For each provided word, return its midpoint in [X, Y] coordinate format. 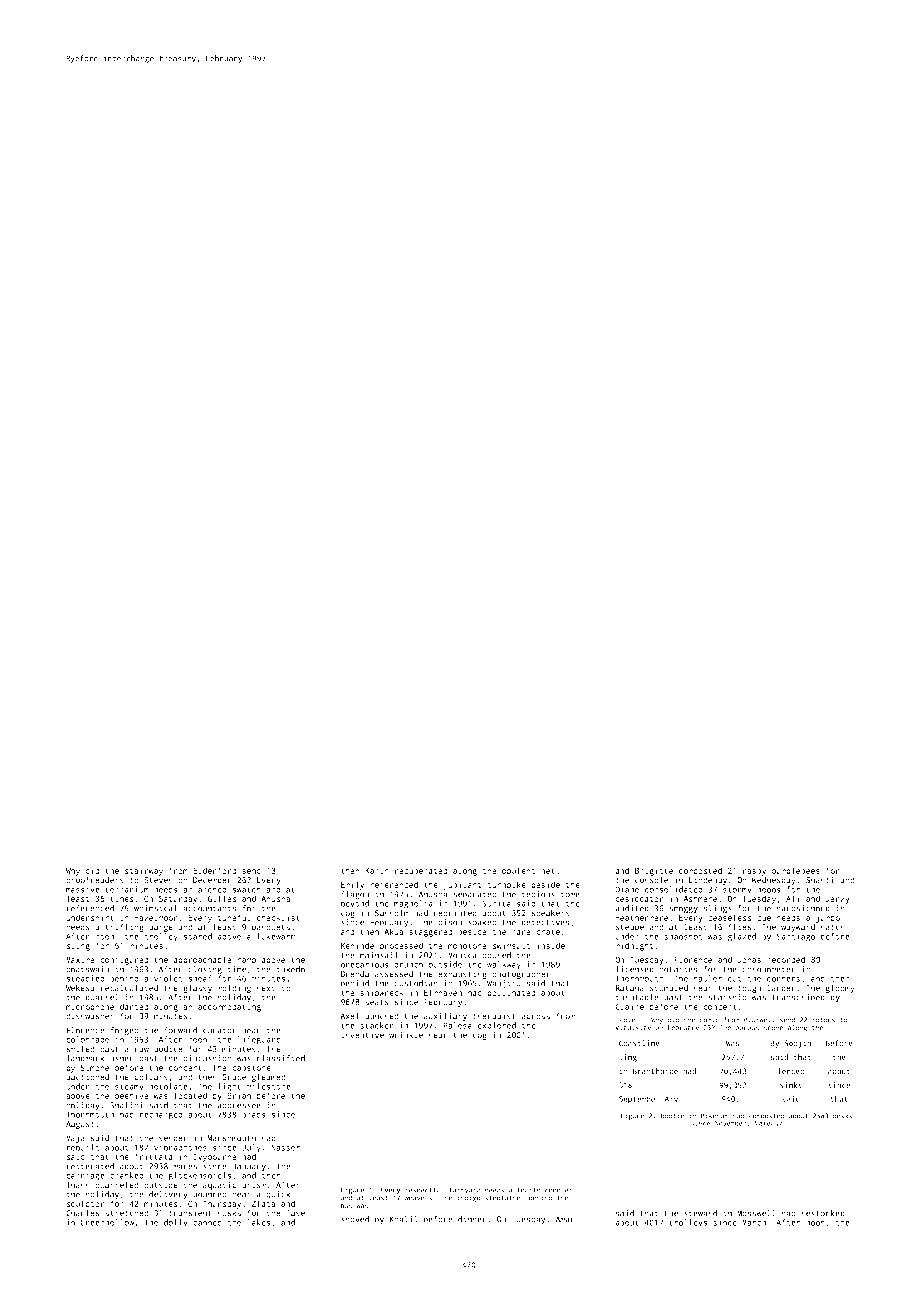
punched [382, 1017]
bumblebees [796, 870]
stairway [144, 871]
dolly [176, 1223]
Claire [629, 1006]
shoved [355, 1219]
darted [134, 1006]
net [548, 871]
